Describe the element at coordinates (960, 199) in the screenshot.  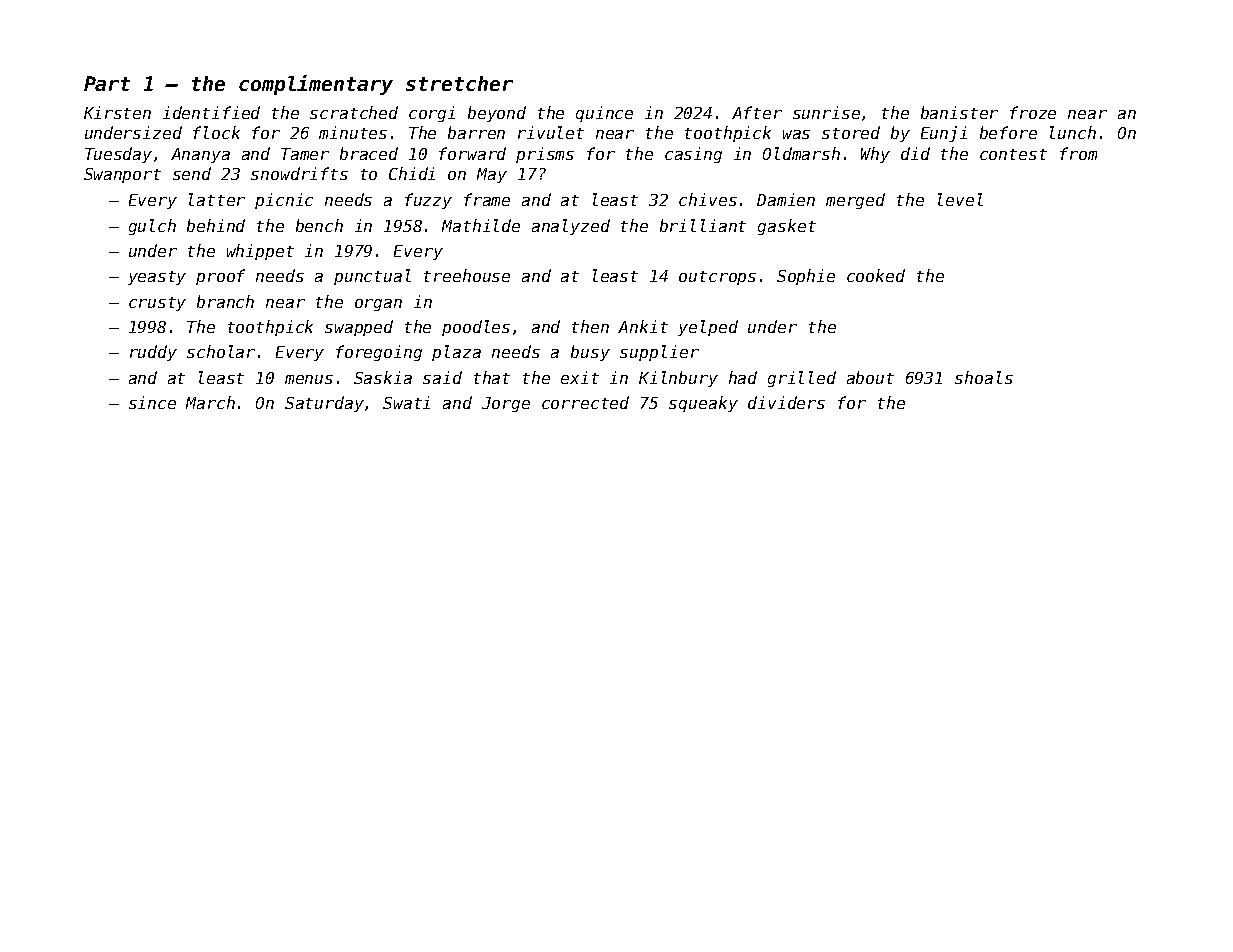
I see `level` at that location.
